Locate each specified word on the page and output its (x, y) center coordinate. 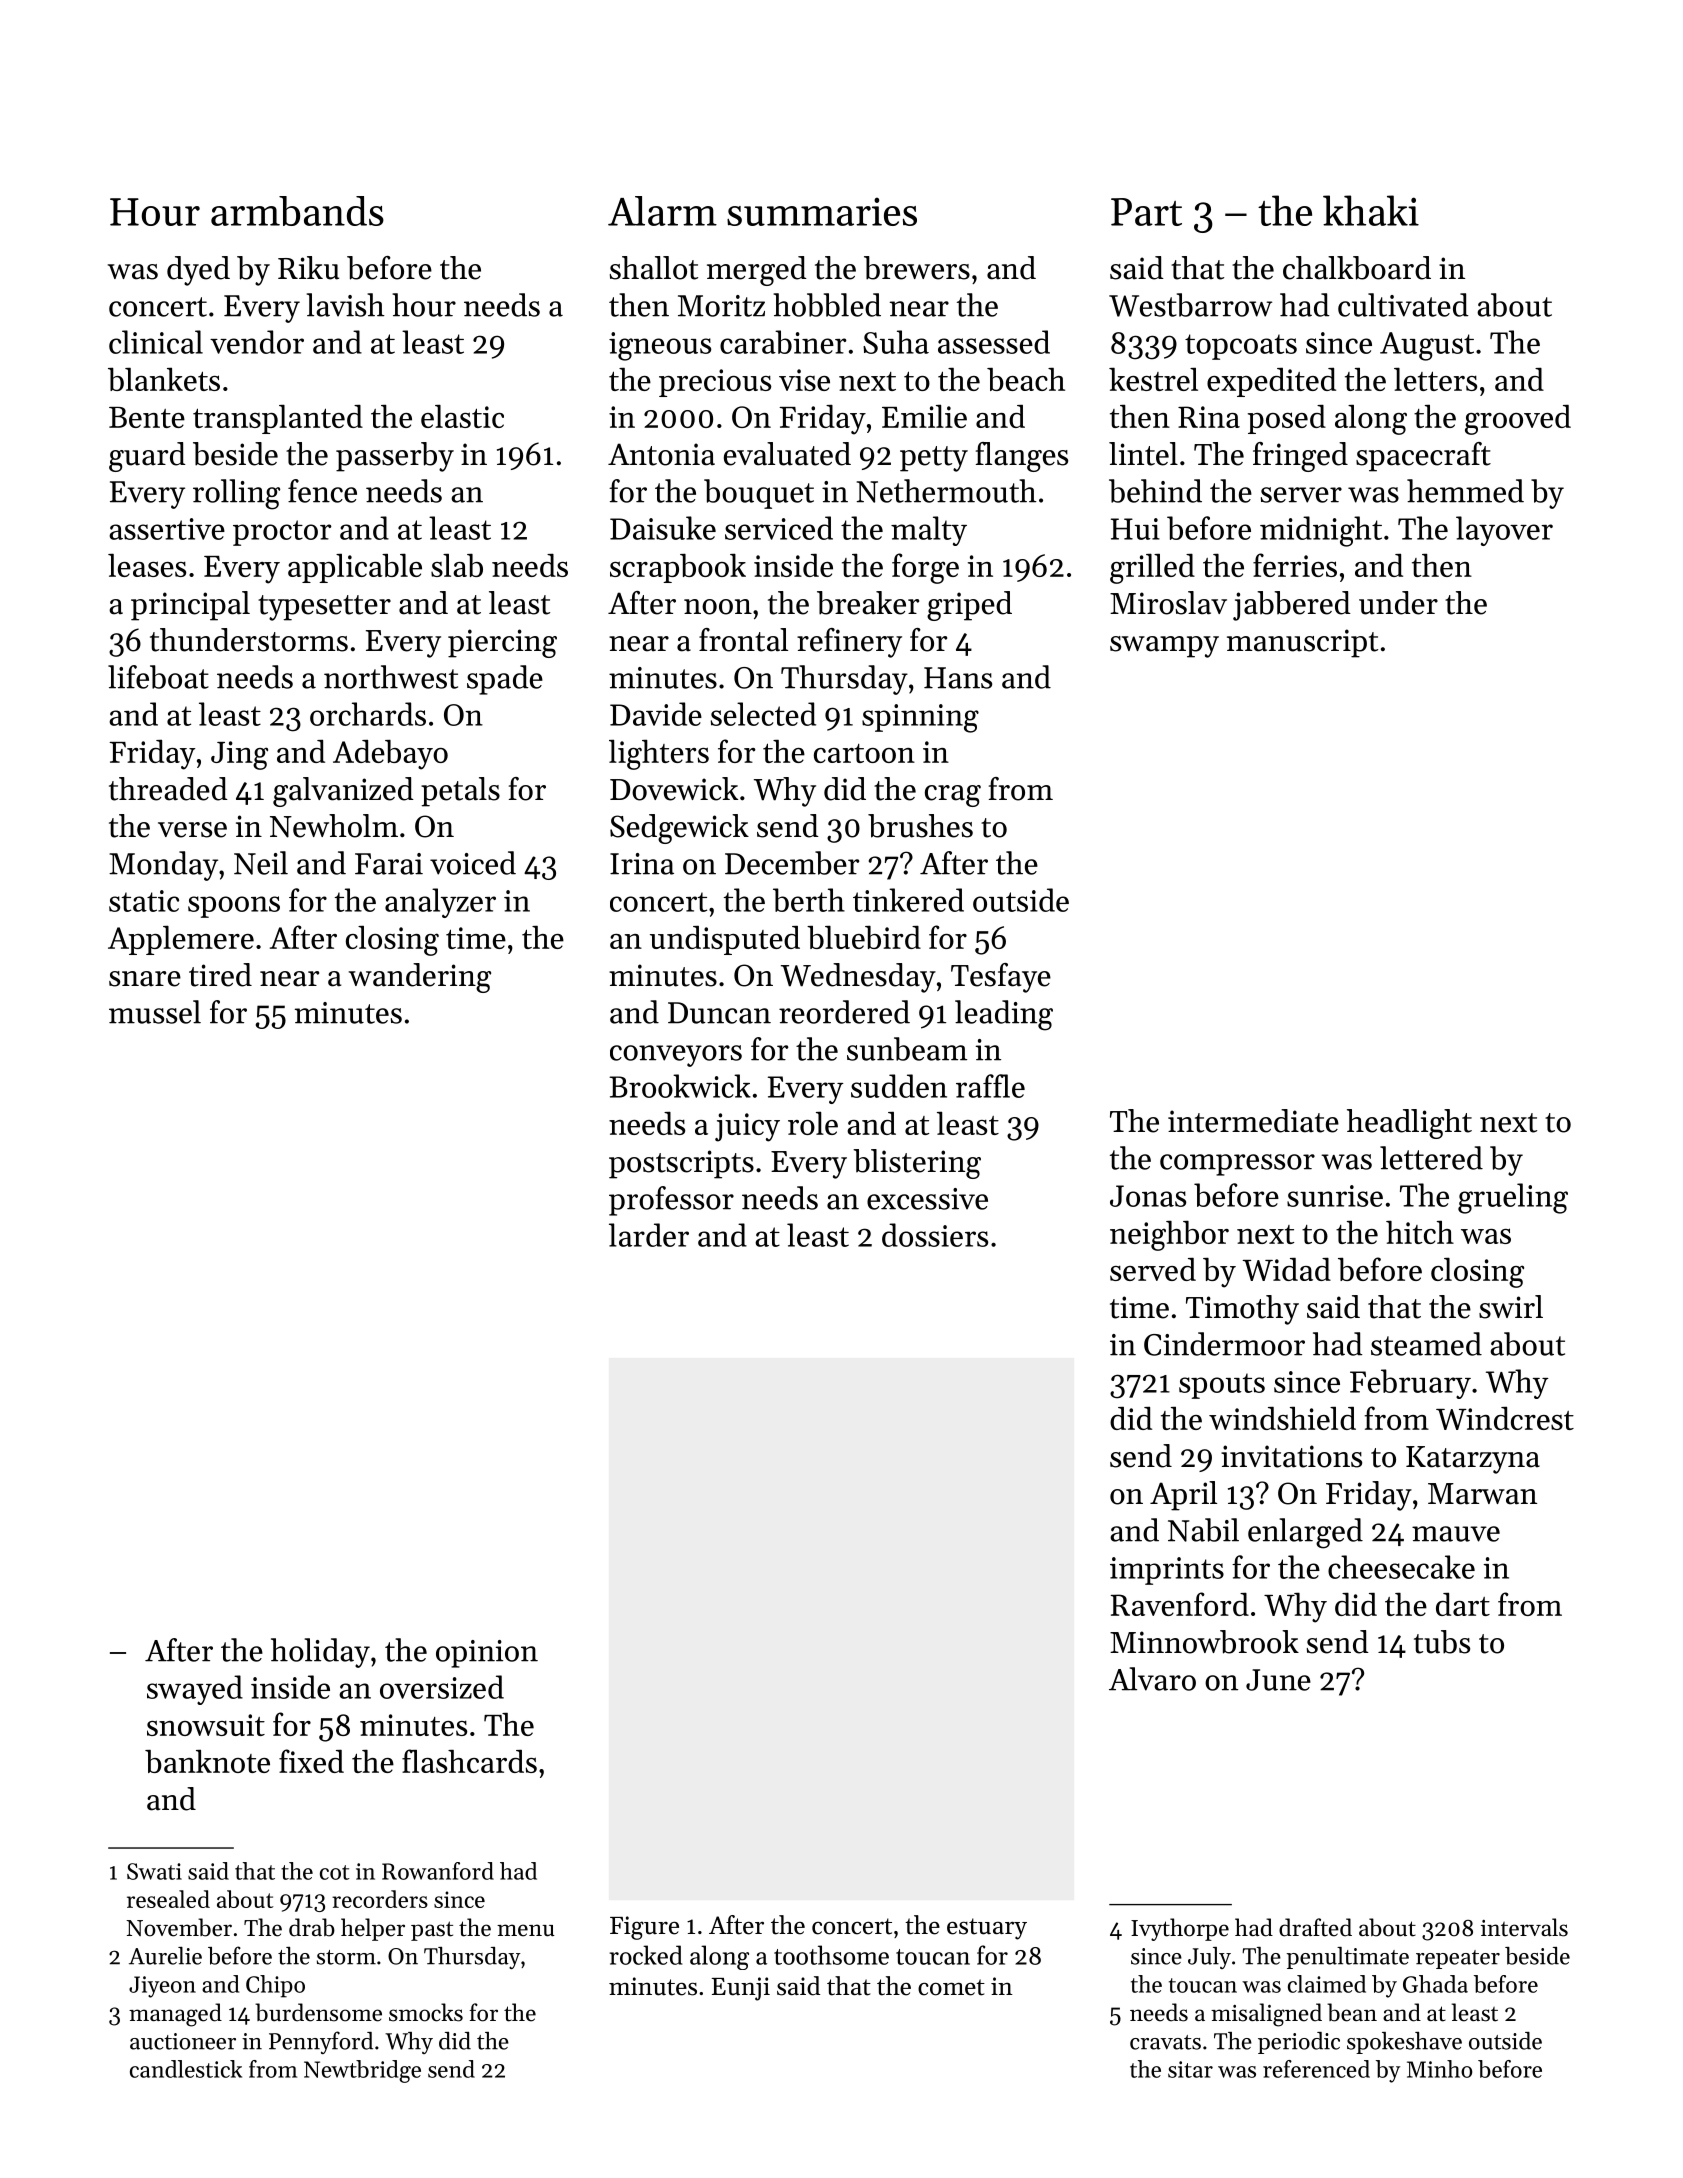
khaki (1371, 210)
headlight (1409, 1124)
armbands (297, 211)
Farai (389, 864)
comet (951, 1987)
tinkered (908, 900)
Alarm (662, 211)
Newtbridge (362, 2071)
